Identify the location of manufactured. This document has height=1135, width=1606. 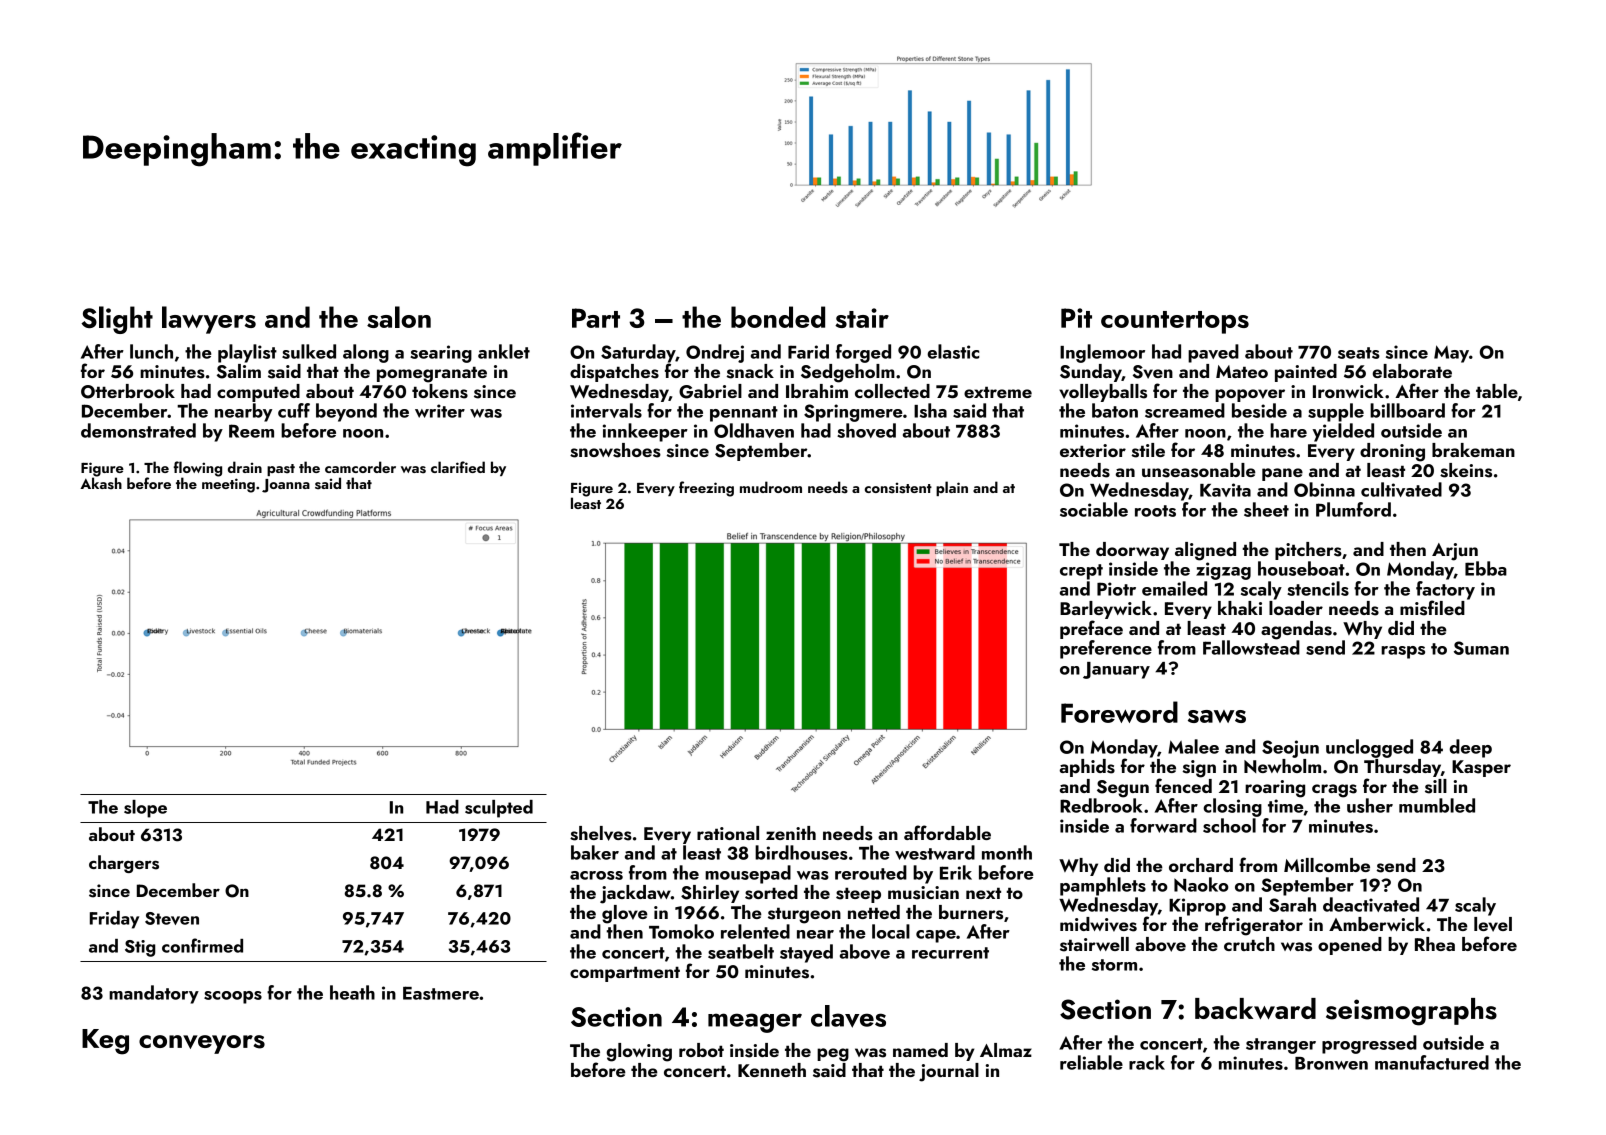
(1432, 1062).
